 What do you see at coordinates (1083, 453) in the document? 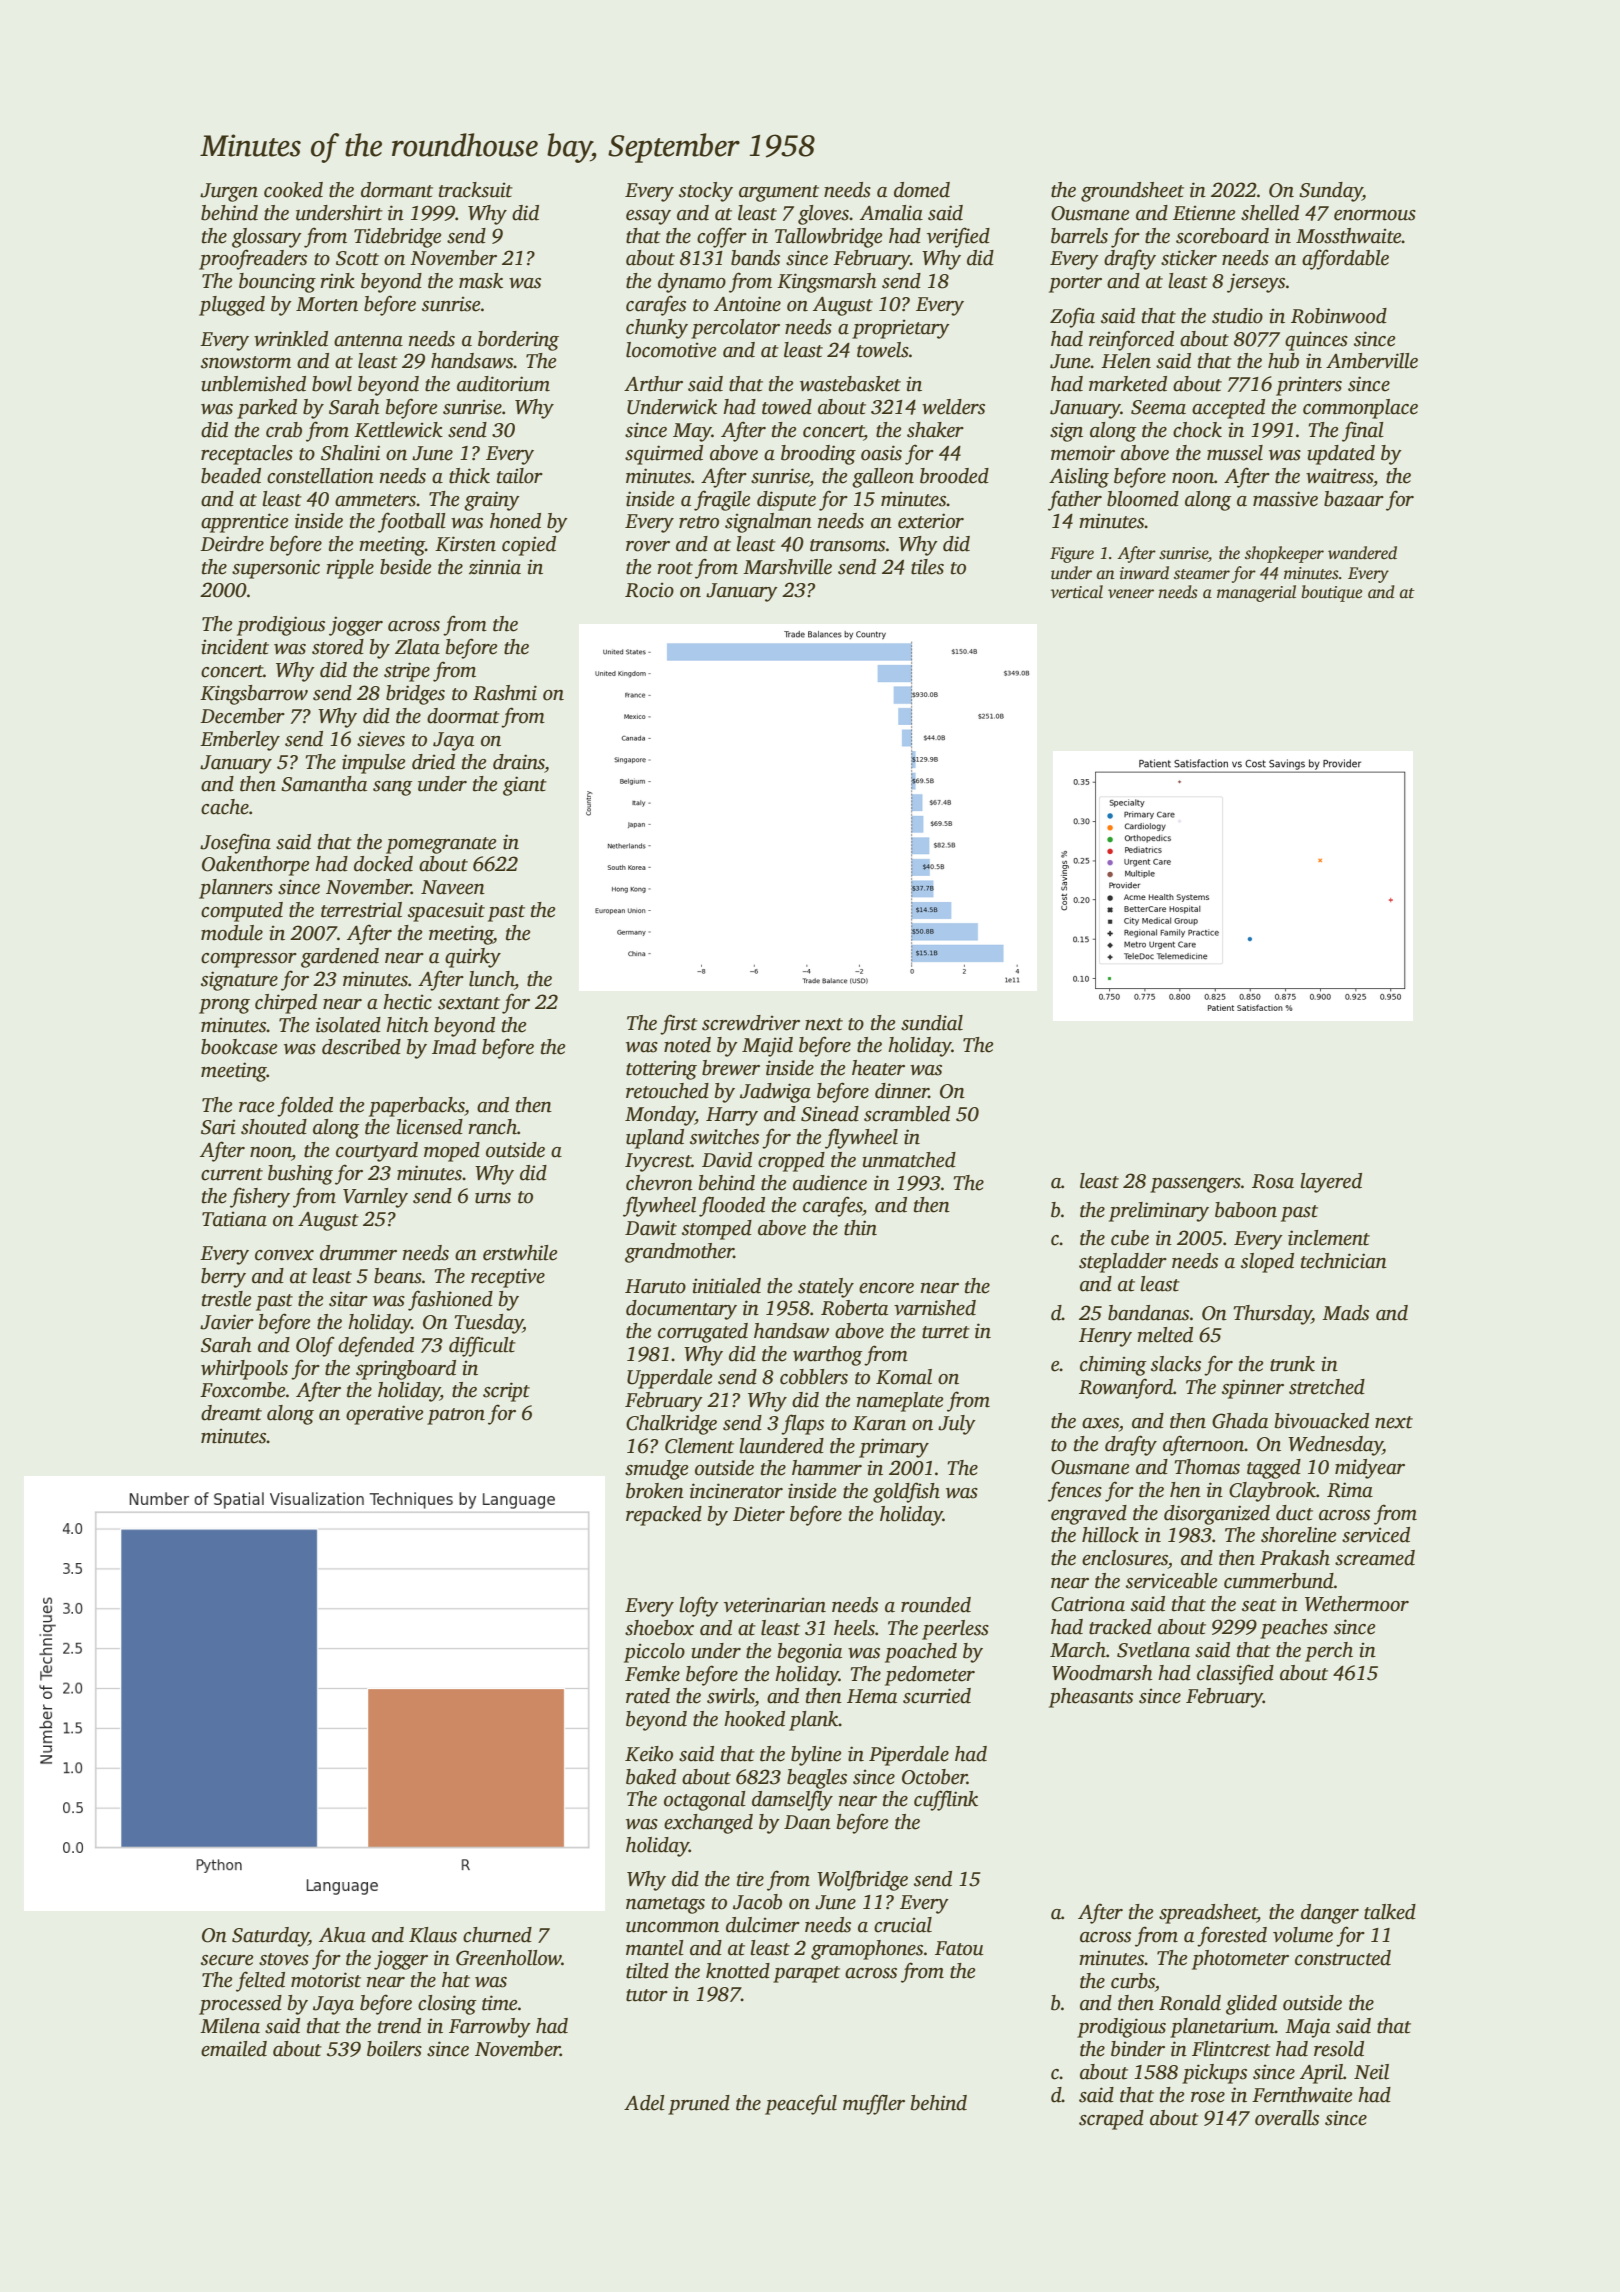
I see `memoir` at bounding box center [1083, 453].
